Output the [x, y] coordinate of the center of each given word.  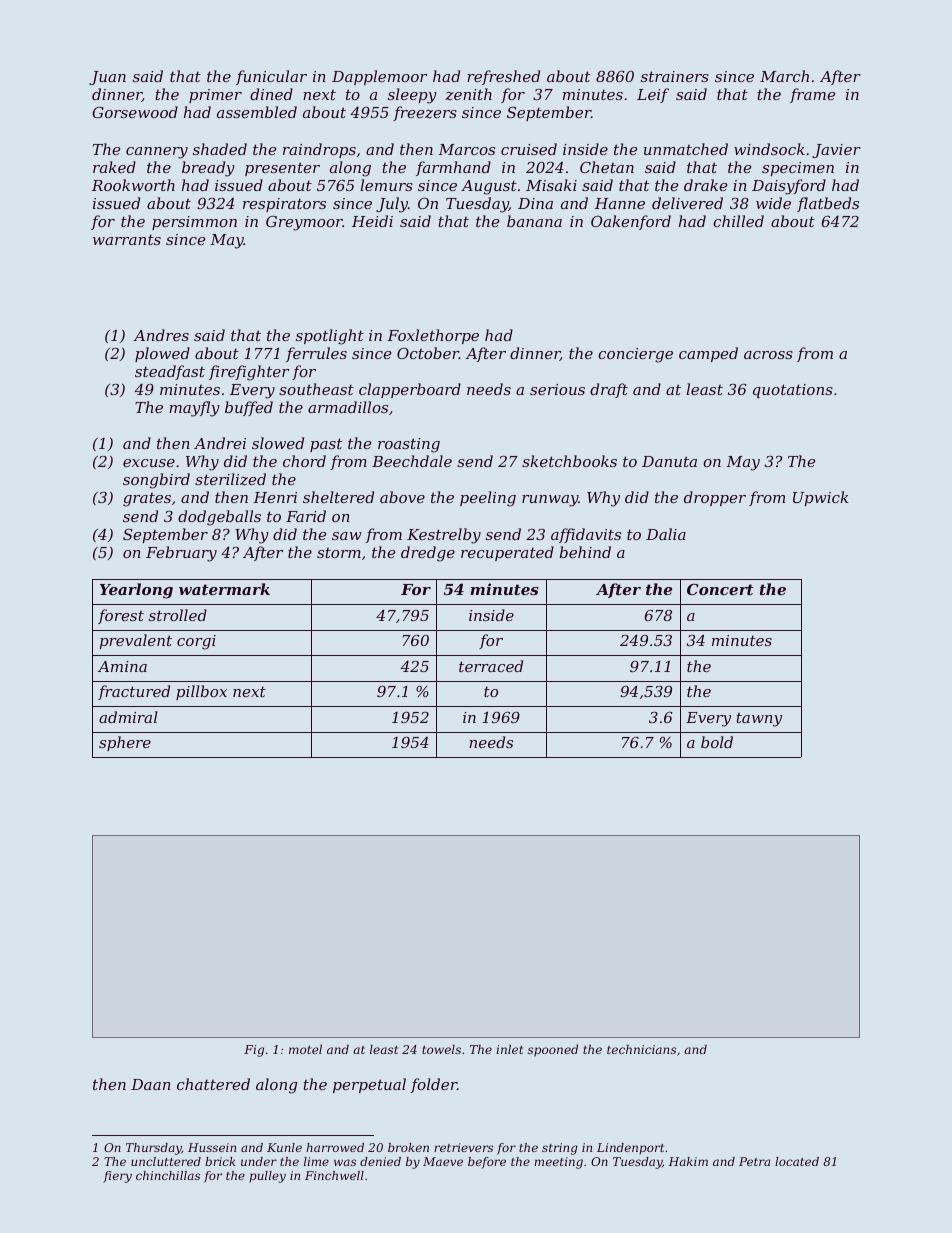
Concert [720, 589]
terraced [491, 666]
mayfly [194, 409]
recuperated [507, 553]
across [768, 355]
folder [434, 1085]
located [797, 1161]
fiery [117, 1177]
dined [271, 94]
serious [557, 389]
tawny [759, 720]
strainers [675, 76]
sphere [125, 743]
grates [147, 500]
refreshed [503, 77]
